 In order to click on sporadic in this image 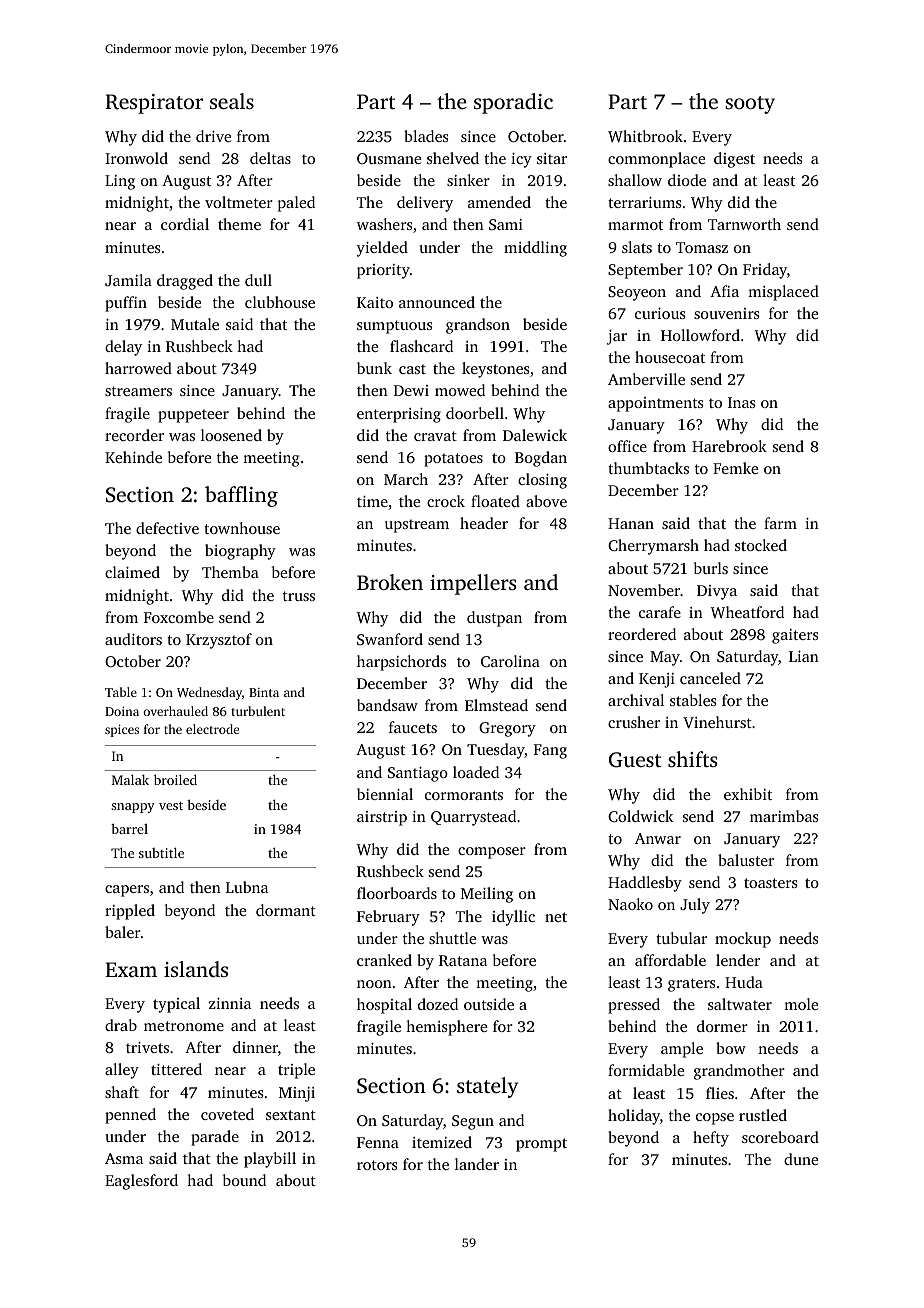, I will do `click(513, 103)`.
